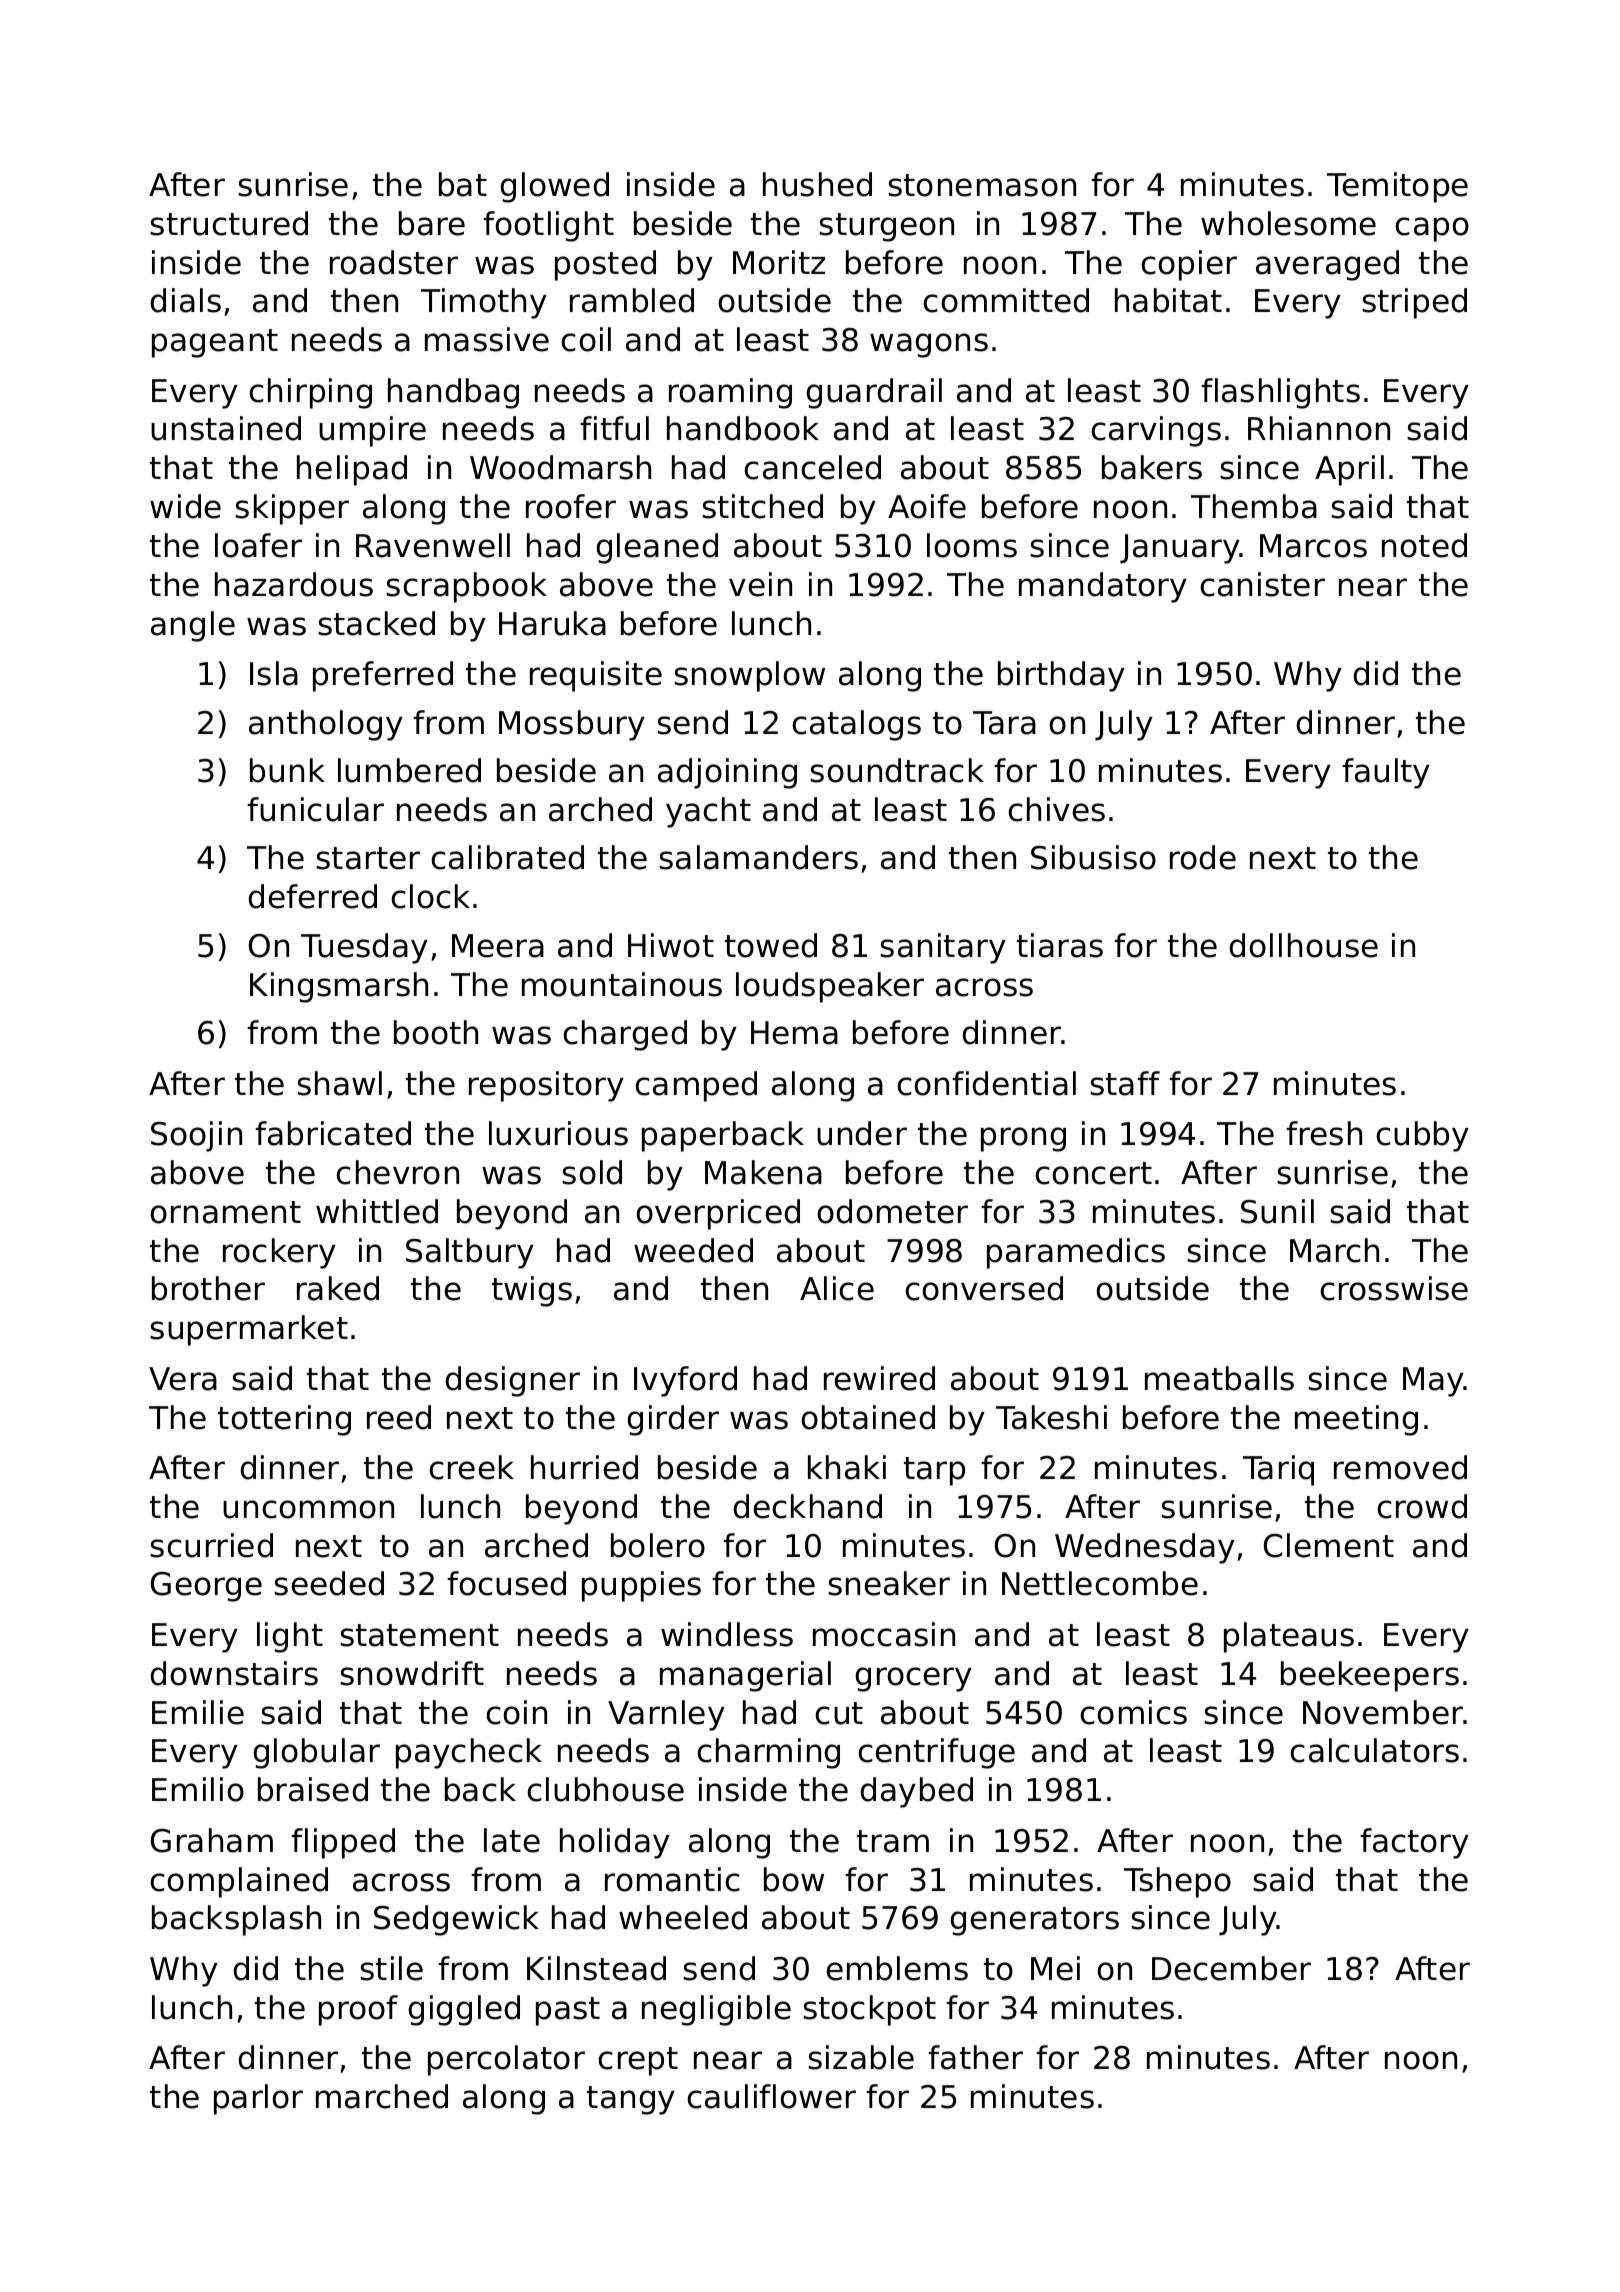  What do you see at coordinates (1231, 1968) in the page?
I see `December` at bounding box center [1231, 1968].
